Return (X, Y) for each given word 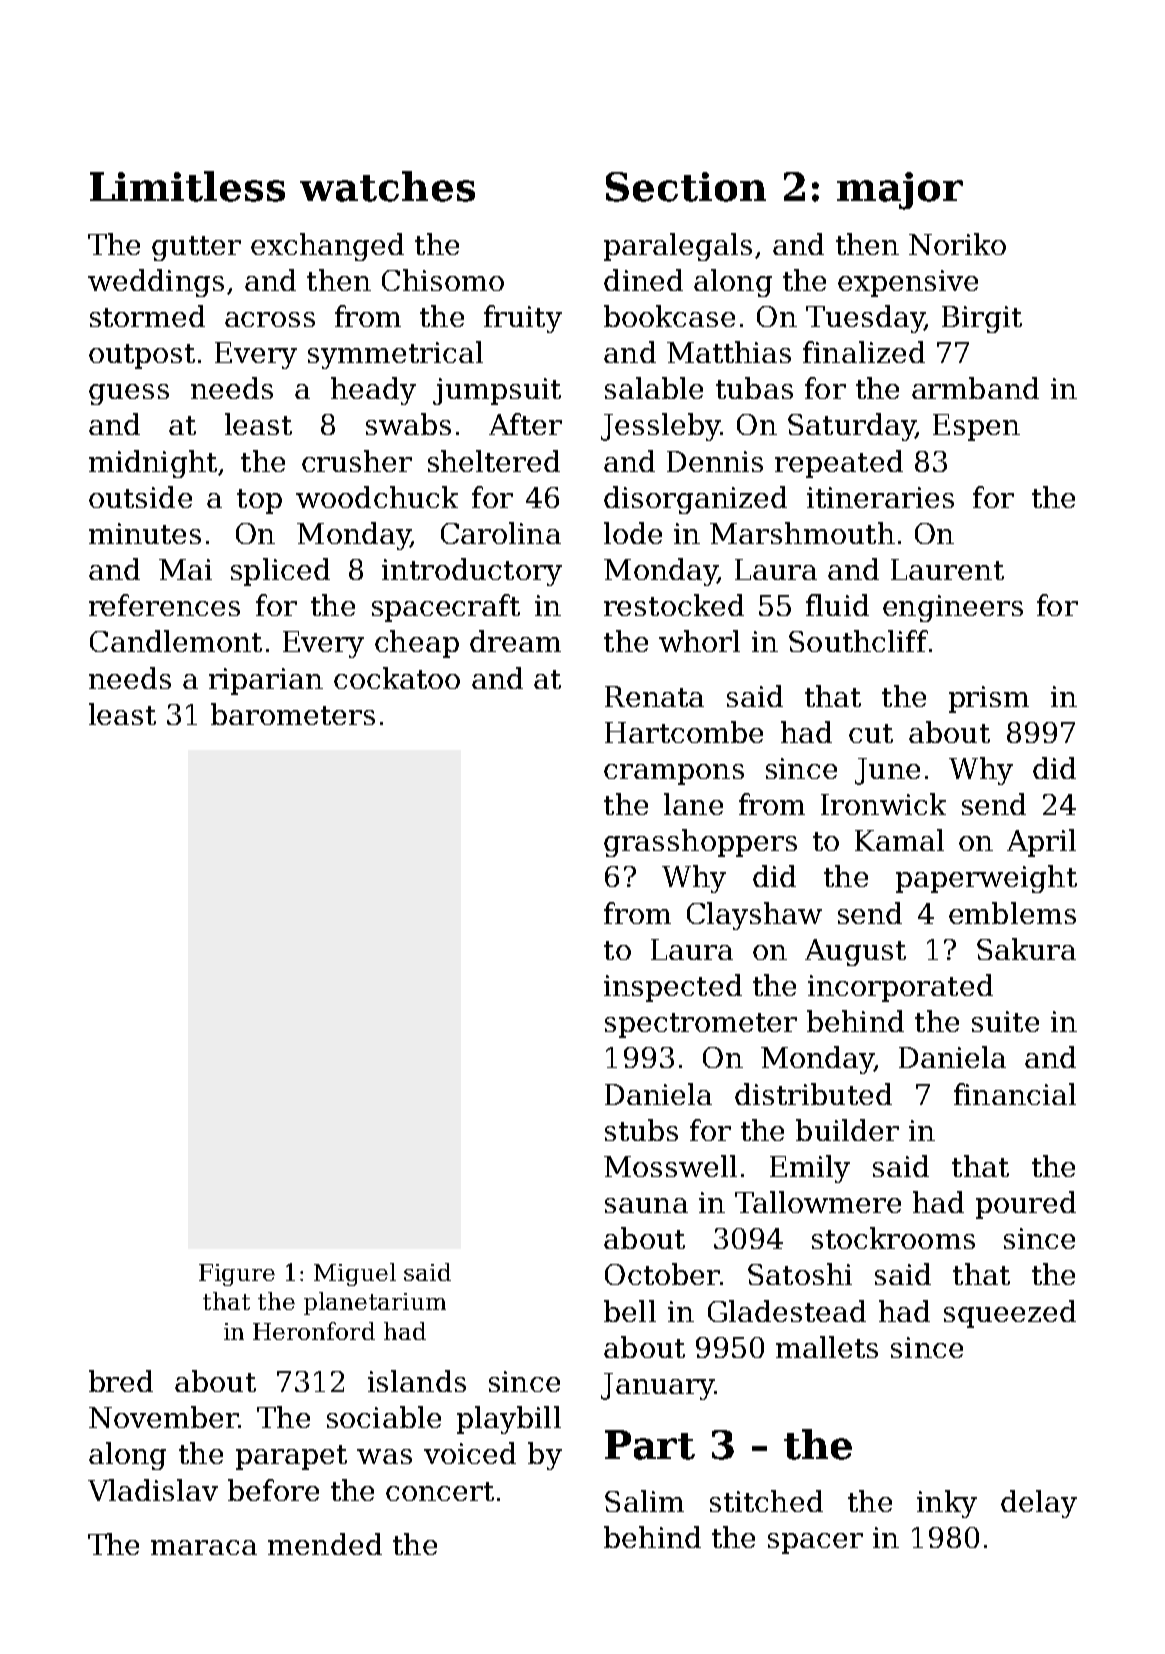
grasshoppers (700, 843)
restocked (674, 605)
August (855, 952)
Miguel (355, 1274)
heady (373, 391)
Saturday (852, 427)
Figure (237, 1275)
